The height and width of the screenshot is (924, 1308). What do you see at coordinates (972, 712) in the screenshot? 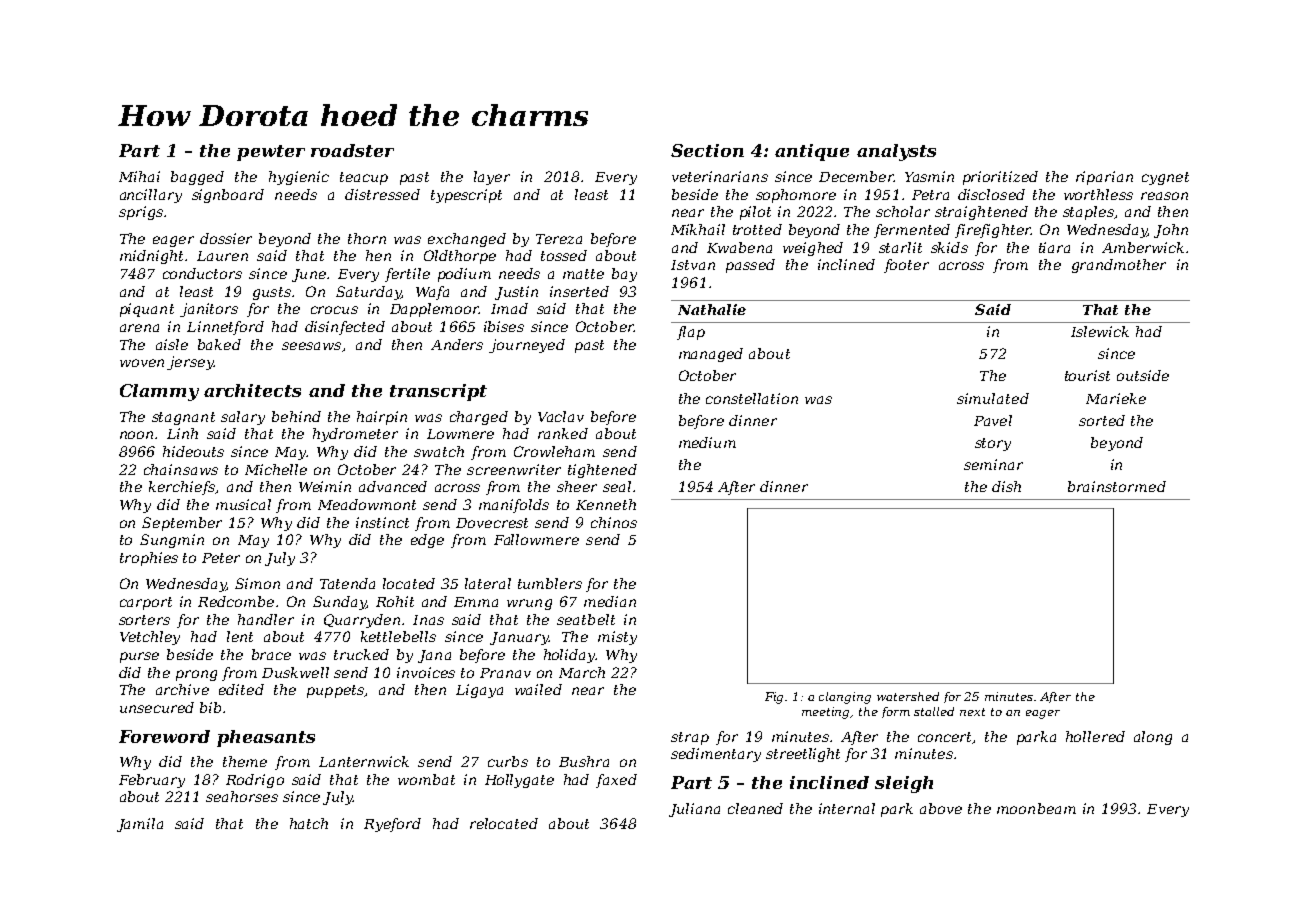
I see `next` at bounding box center [972, 712].
